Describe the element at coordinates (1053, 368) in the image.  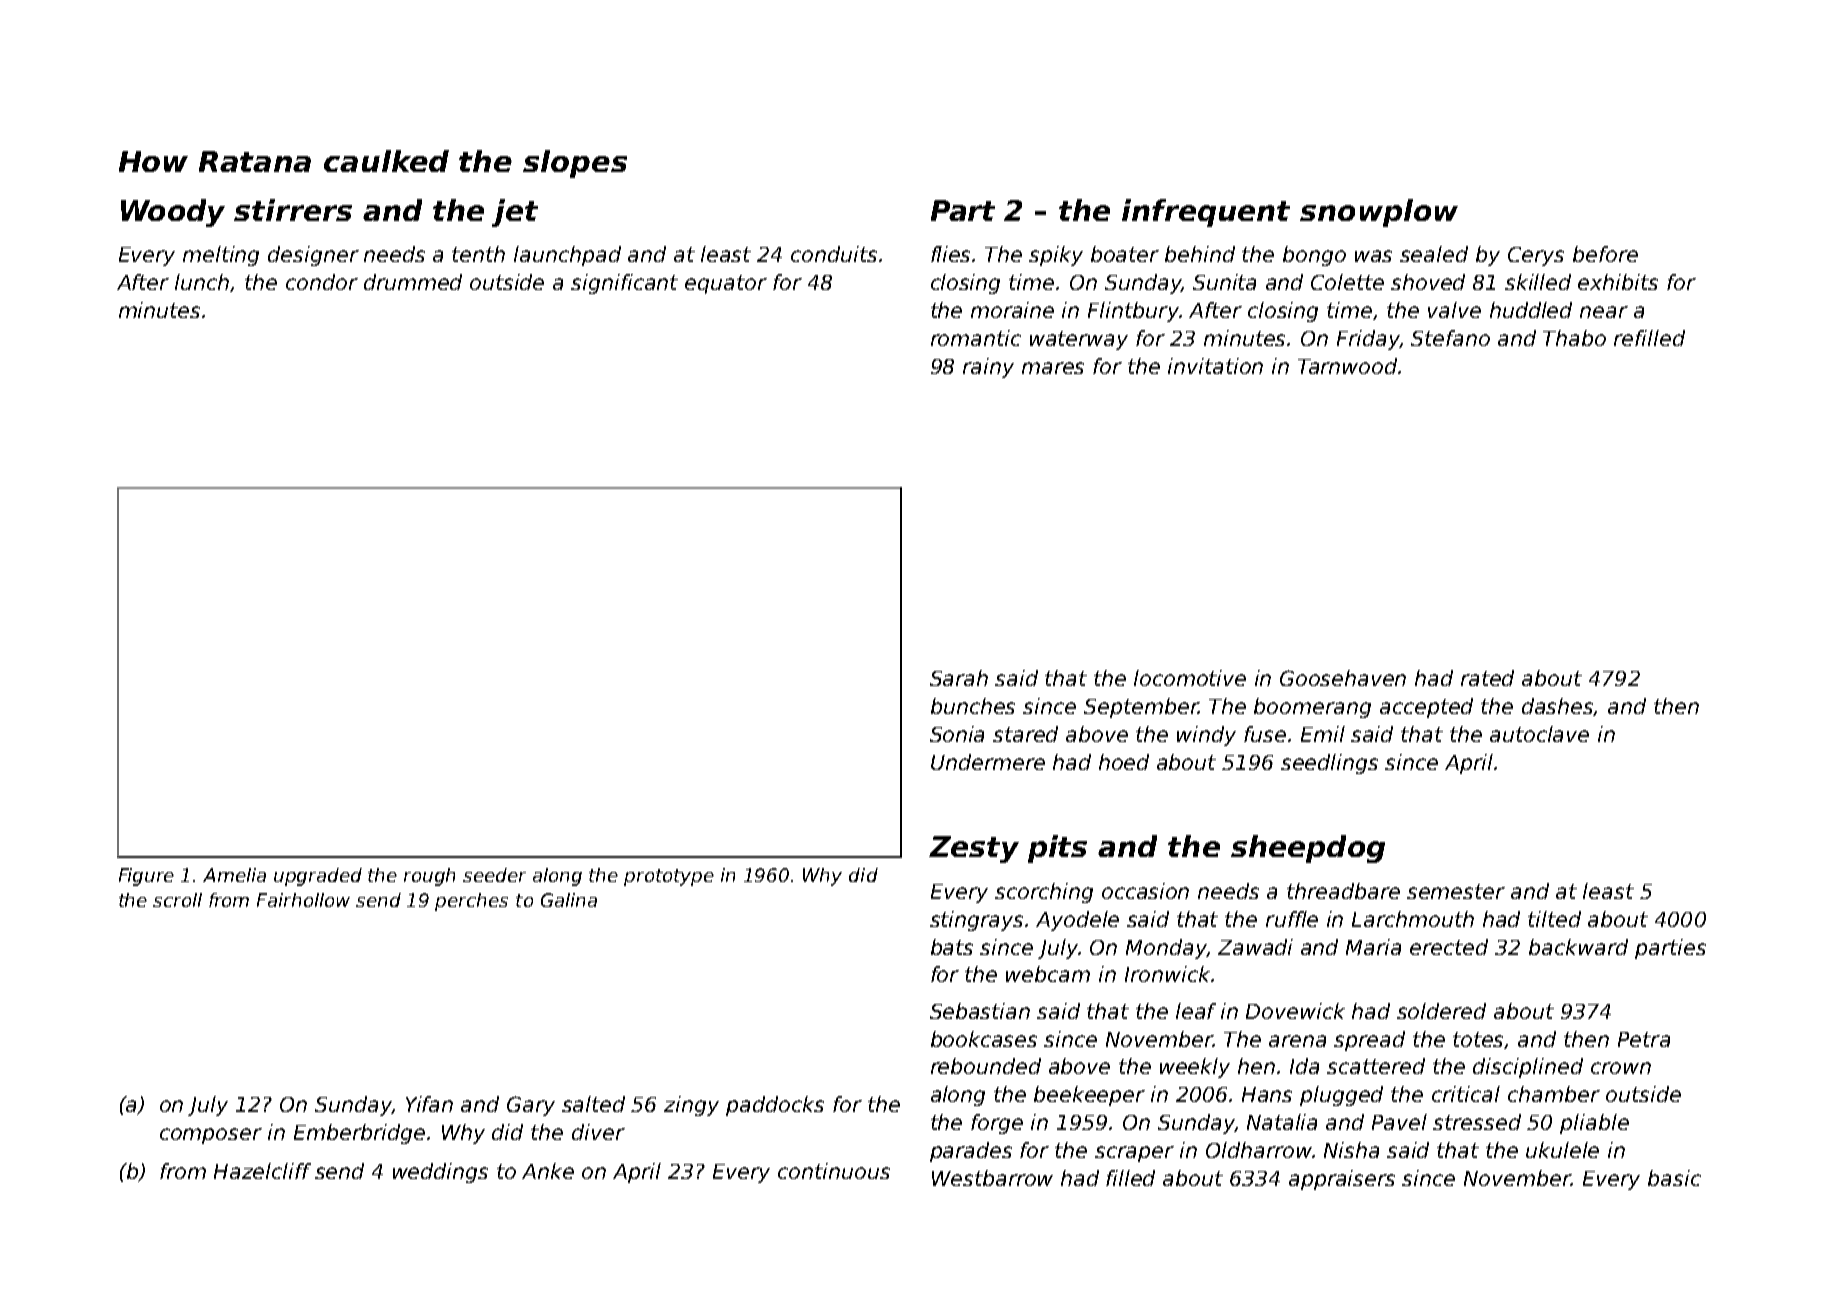
I see `mares` at that location.
